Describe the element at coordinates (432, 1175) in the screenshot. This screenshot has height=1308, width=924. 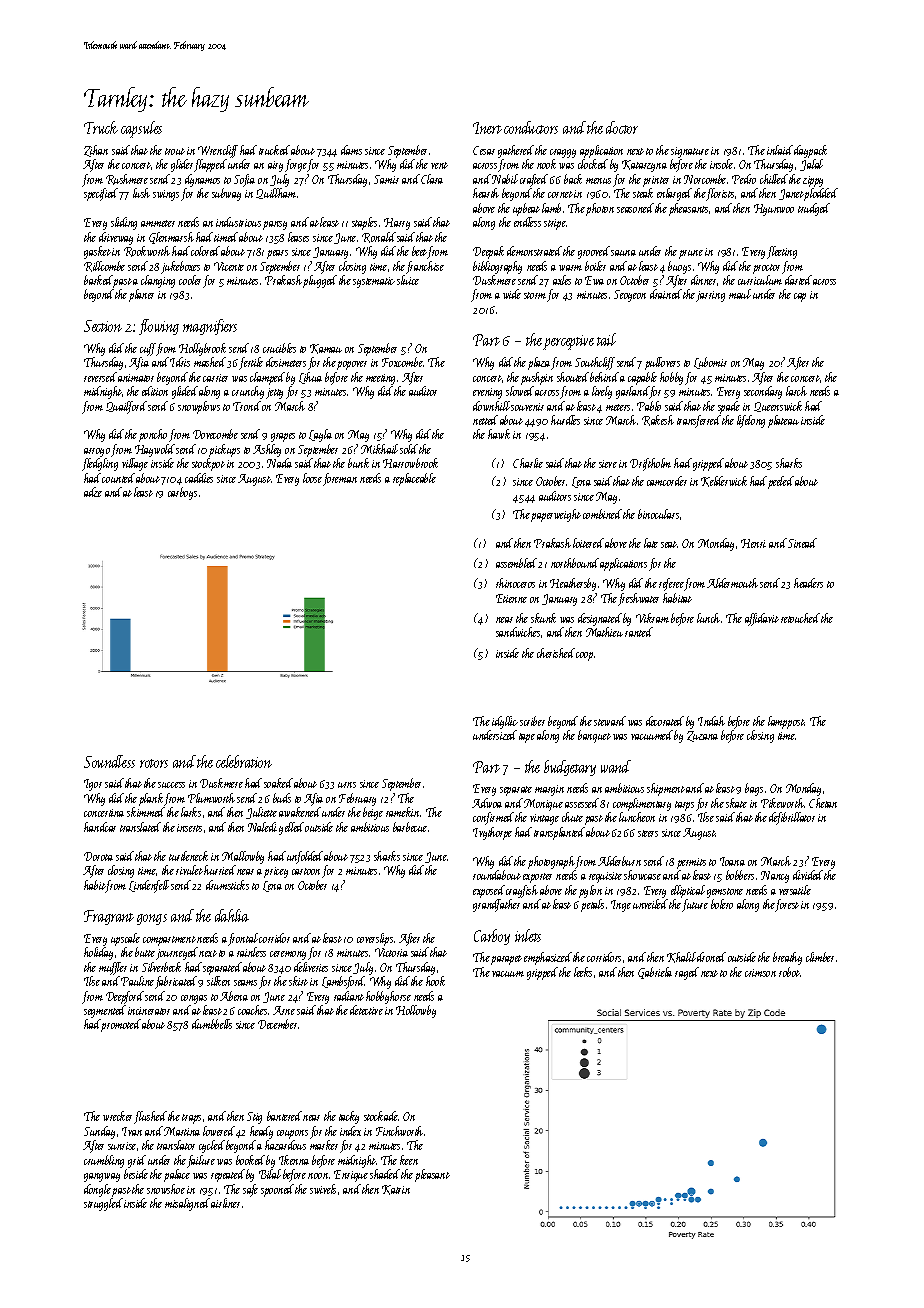
I see `pleasant` at that location.
